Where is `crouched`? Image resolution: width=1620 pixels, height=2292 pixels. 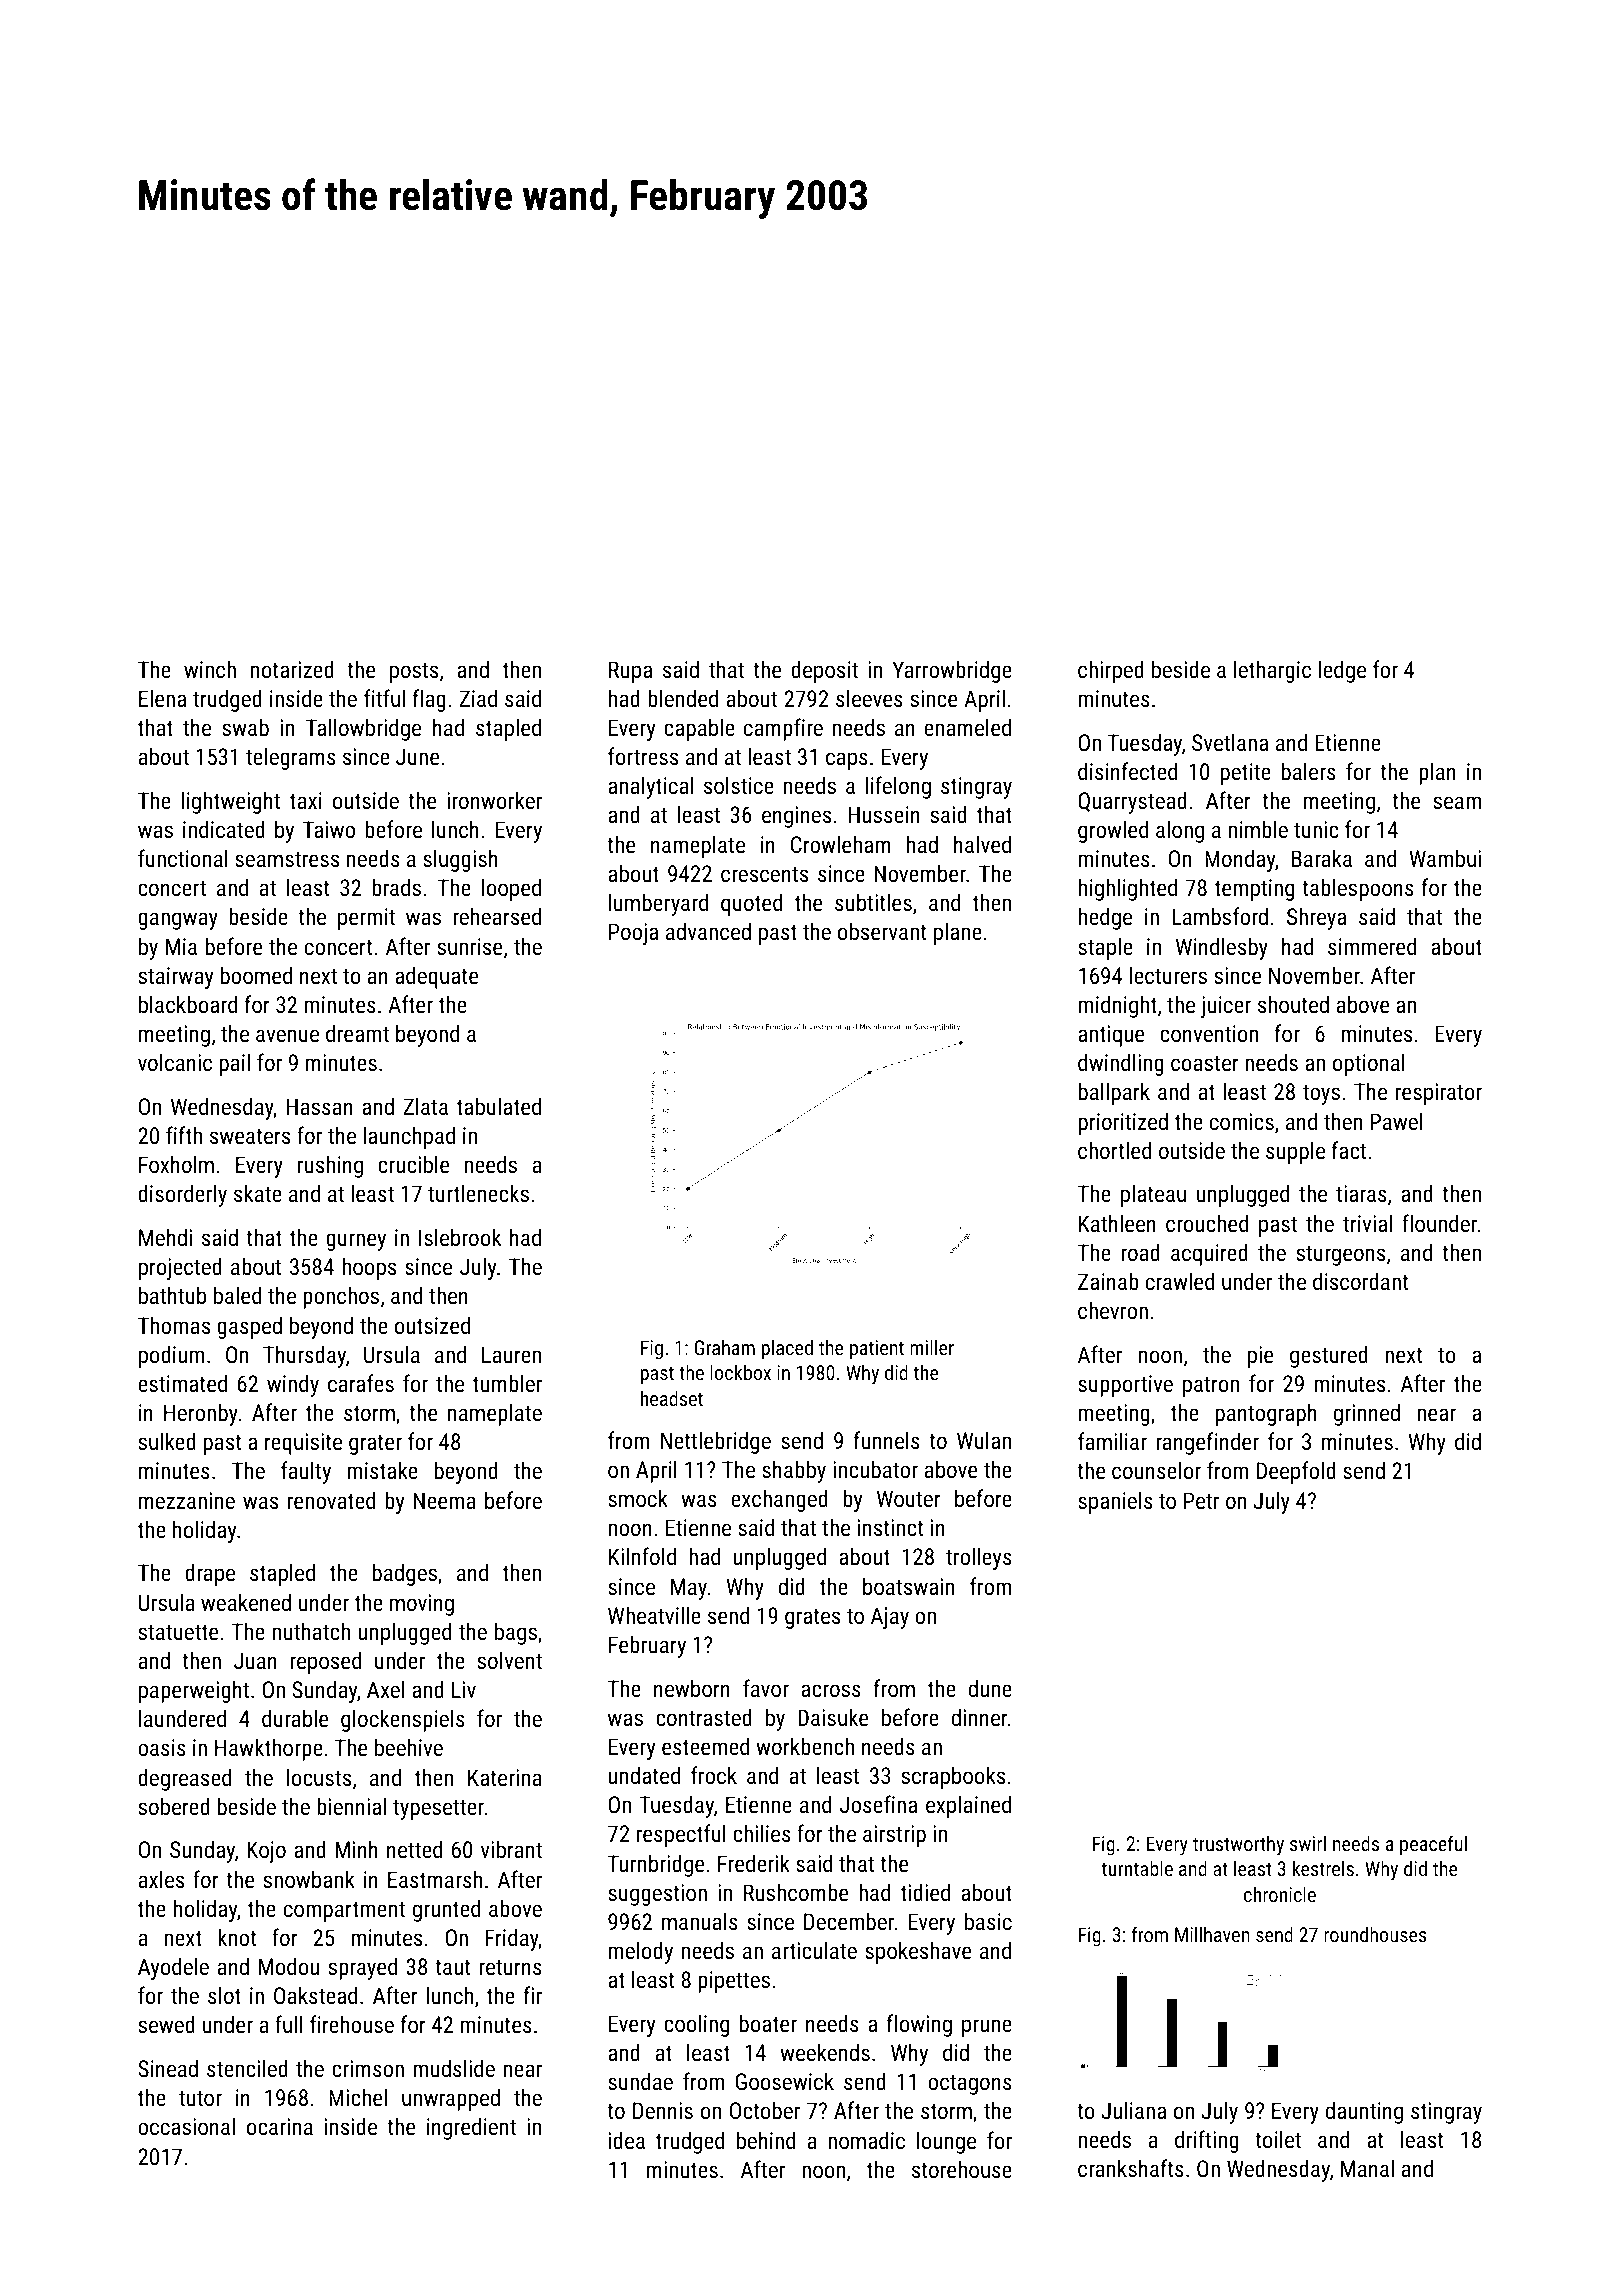 crouched is located at coordinates (1207, 1223).
